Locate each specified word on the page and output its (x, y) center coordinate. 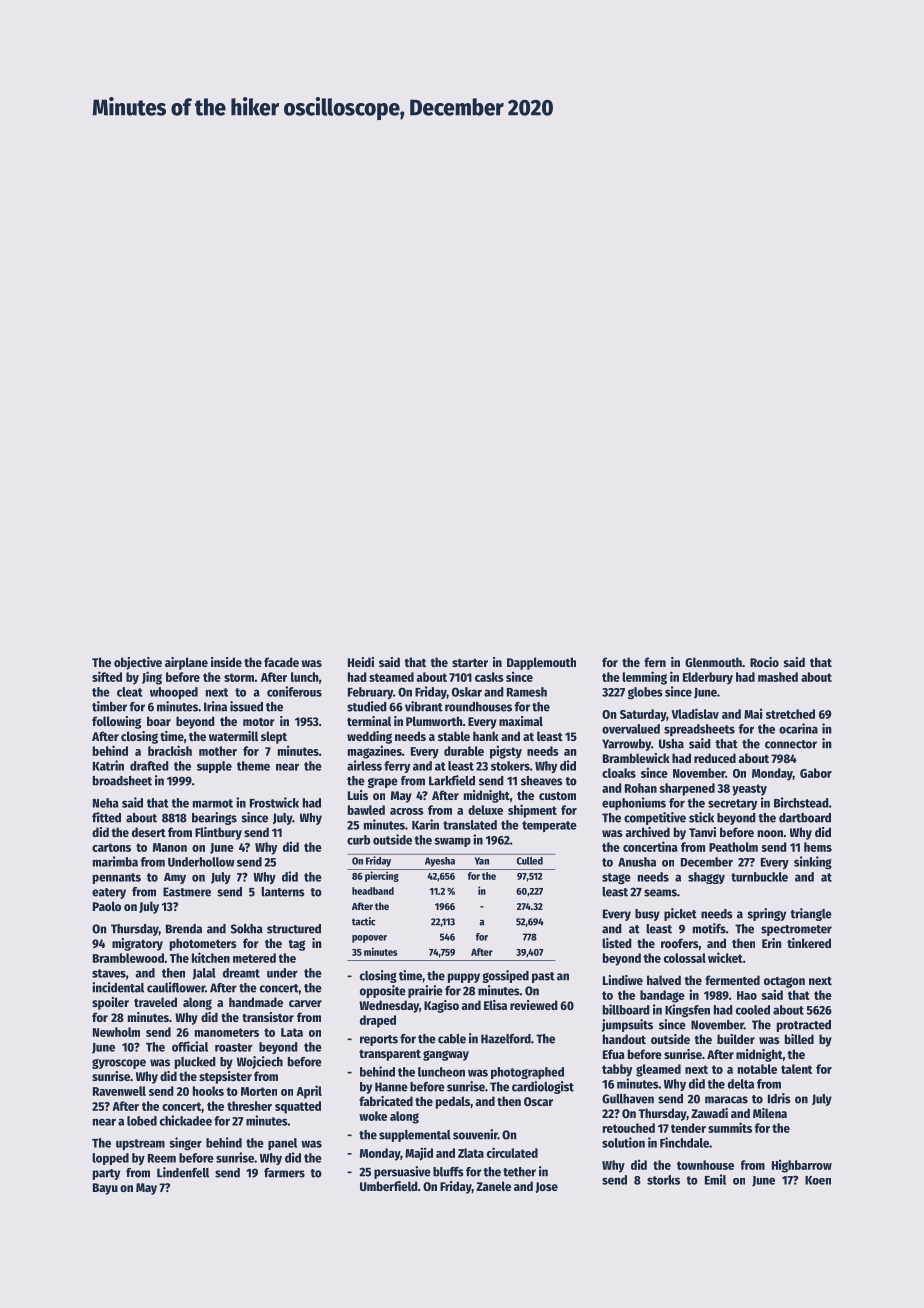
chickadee (186, 1120)
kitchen (211, 957)
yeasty (749, 790)
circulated (512, 1152)
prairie (425, 991)
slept (274, 737)
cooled (753, 1010)
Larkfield (452, 780)
